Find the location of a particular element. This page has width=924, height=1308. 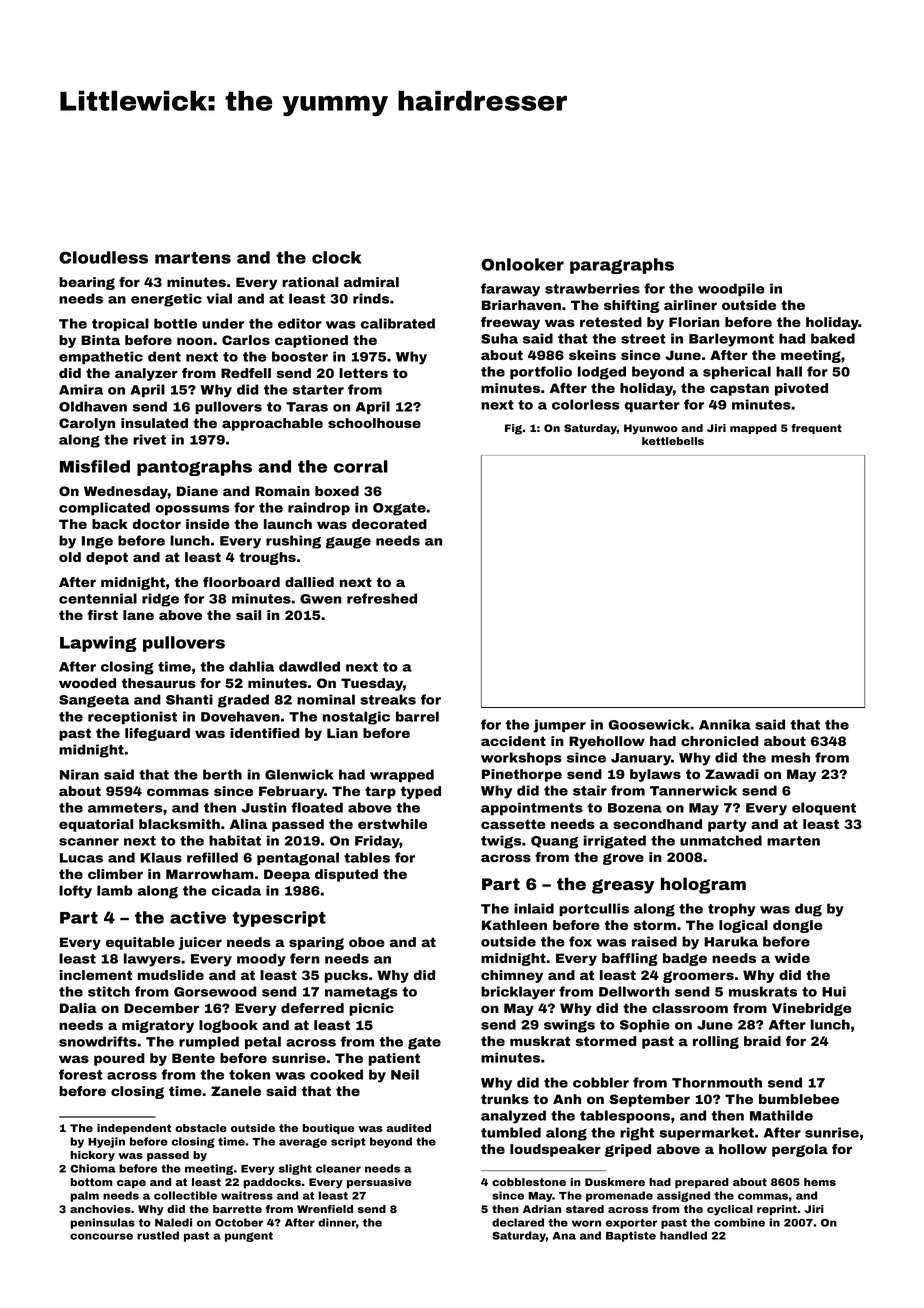

patient is located at coordinates (394, 1059).
